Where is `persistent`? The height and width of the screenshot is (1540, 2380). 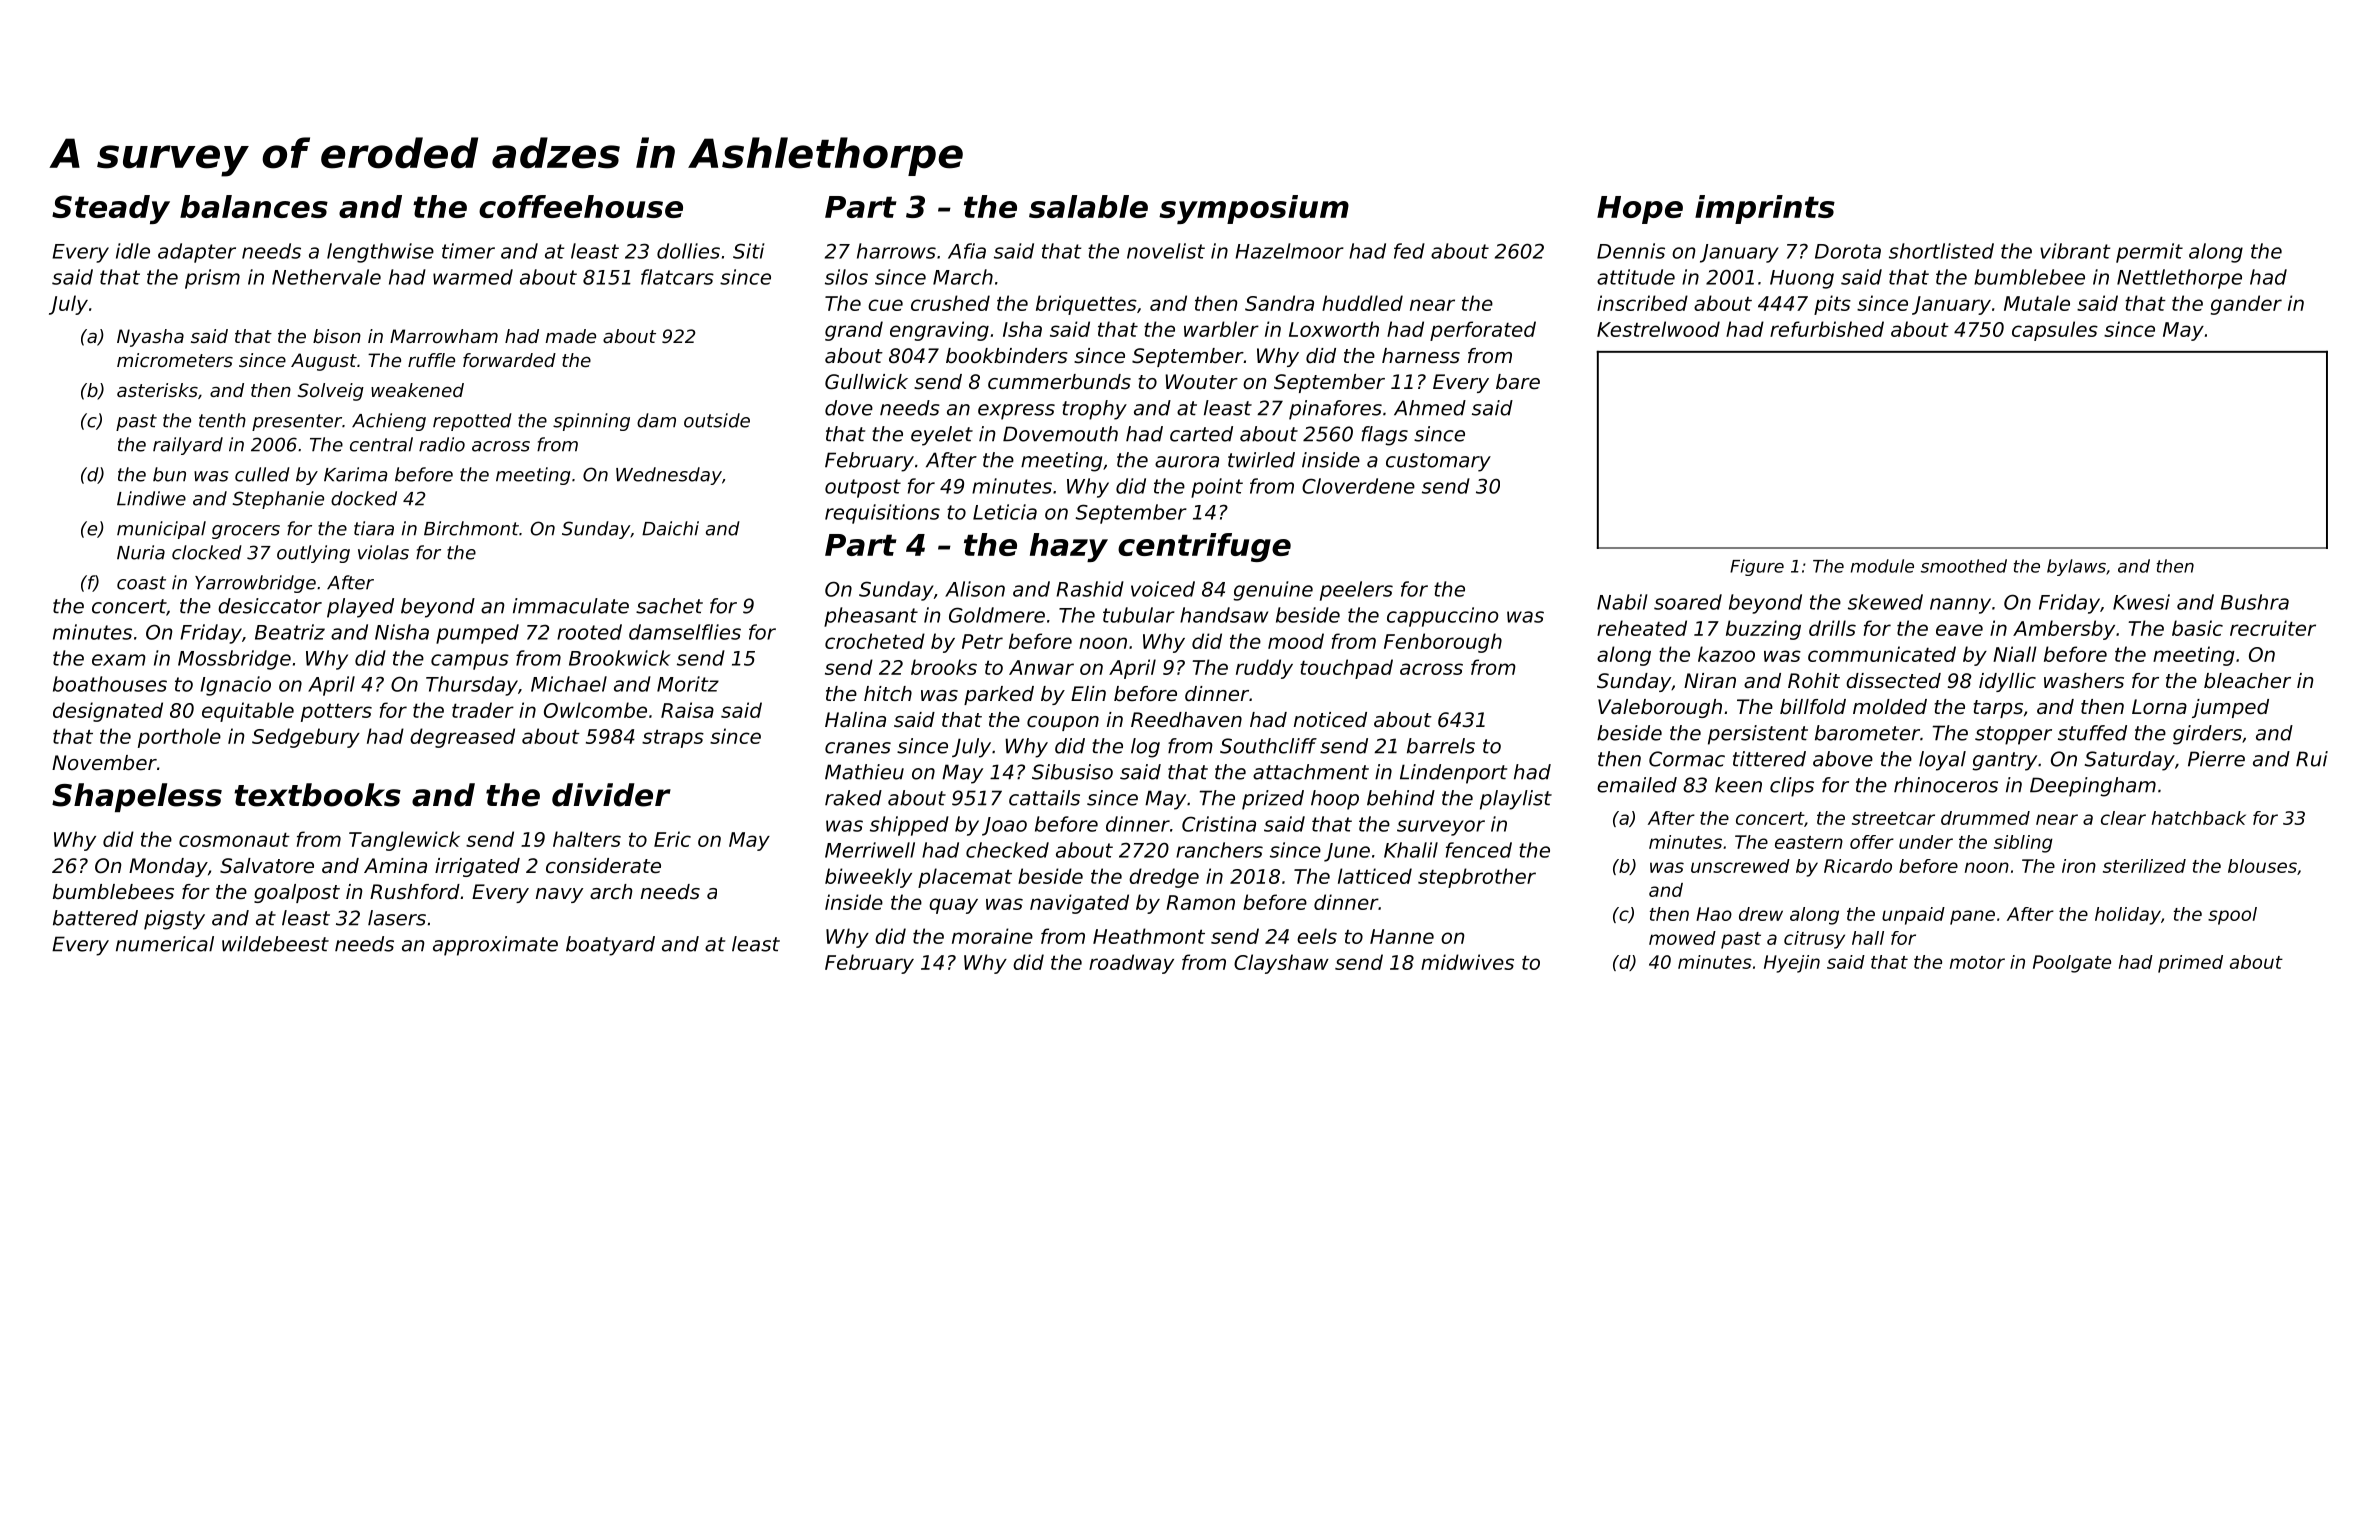
persistent is located at coordinates (1758, 735).
